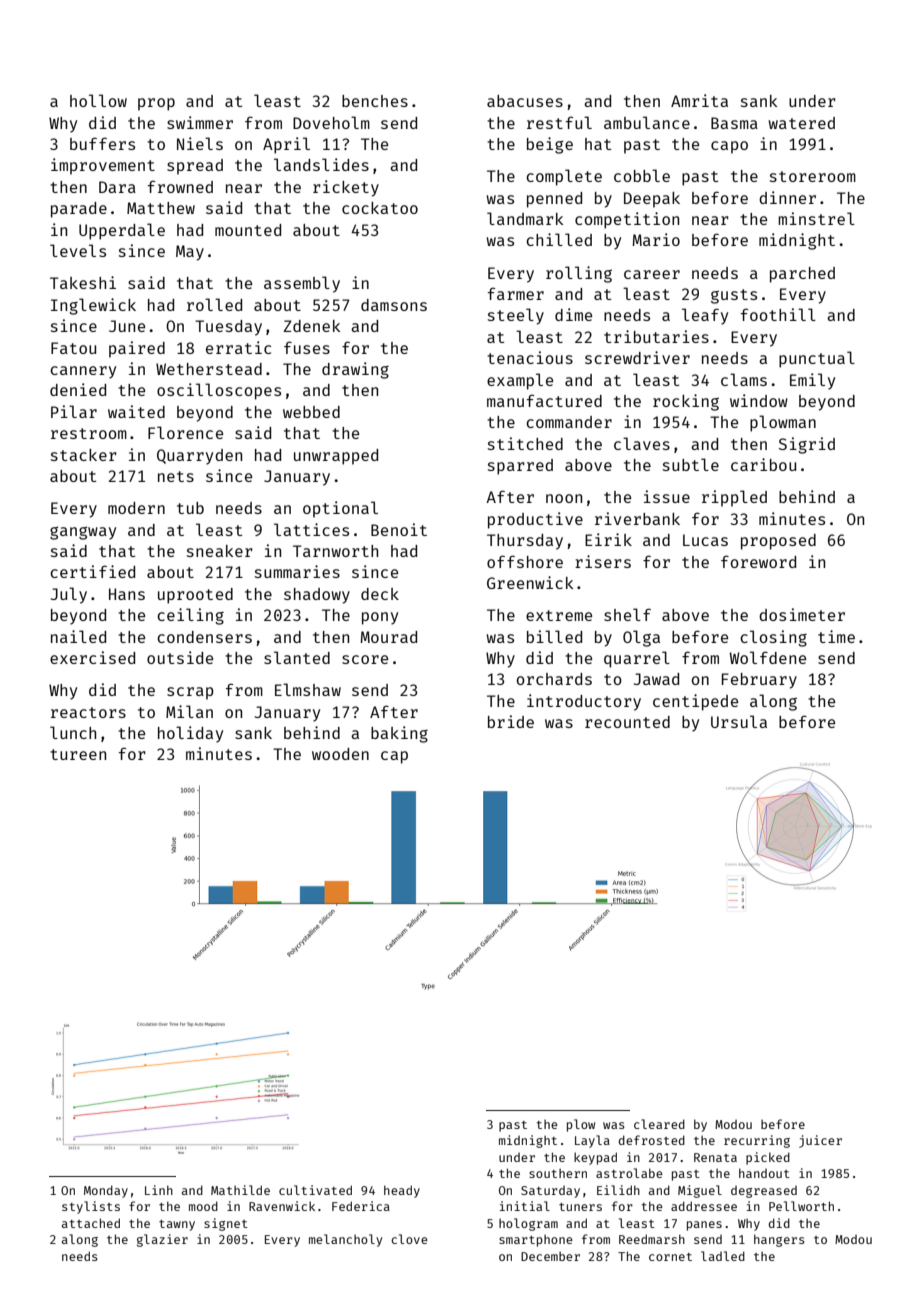 Image resolution: width=924 pixels, height=1314 pixels. I want to click on abacuses, so click(525, 101).
